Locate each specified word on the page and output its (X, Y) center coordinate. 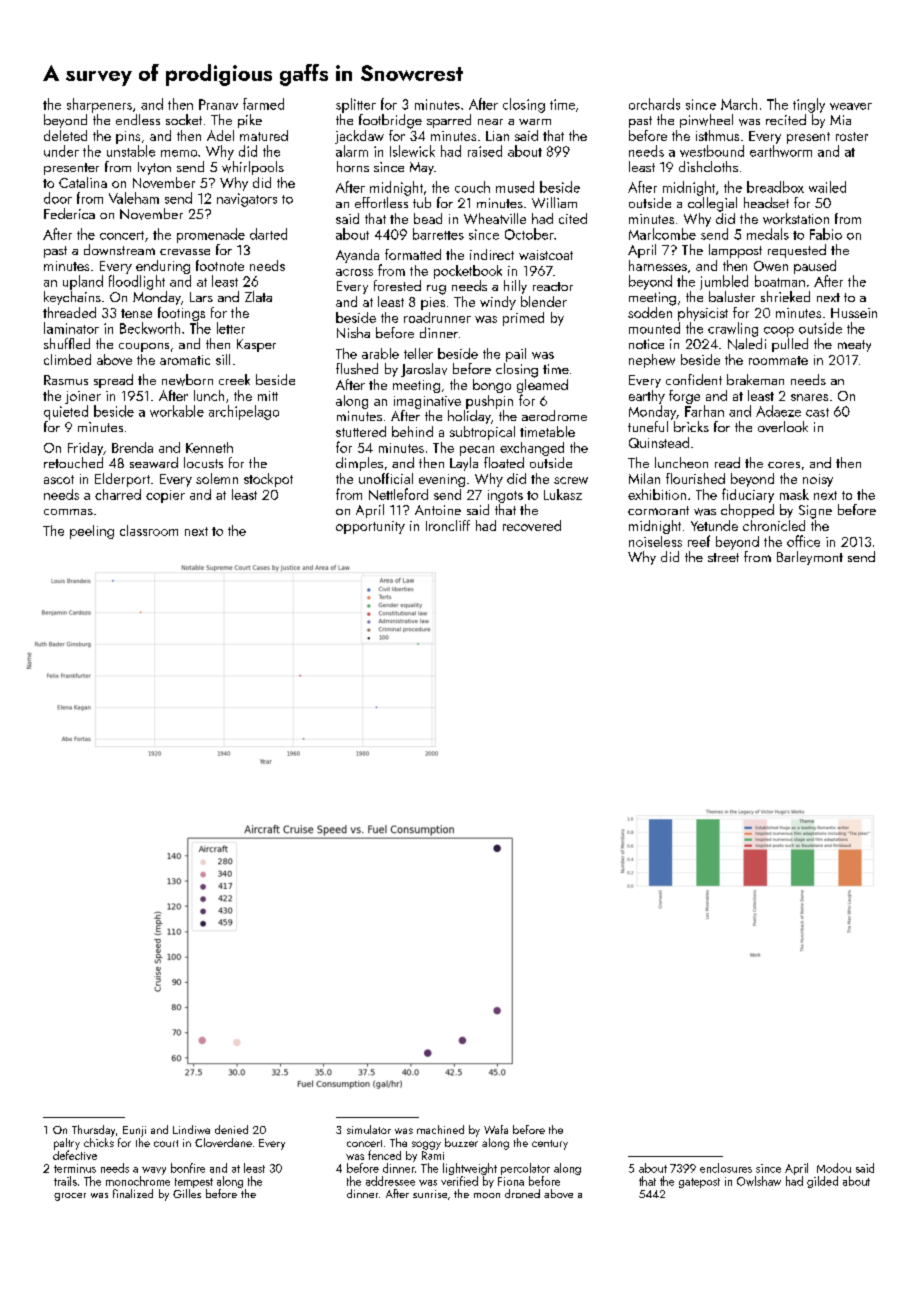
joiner (83, 397)
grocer (70, 1197)
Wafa (496, 1129)
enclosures (726, 1168)
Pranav (218, 104)
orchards (654, 104)
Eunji (134, 1131)
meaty (854, 346)
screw (571, 480)
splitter (356, 105)
